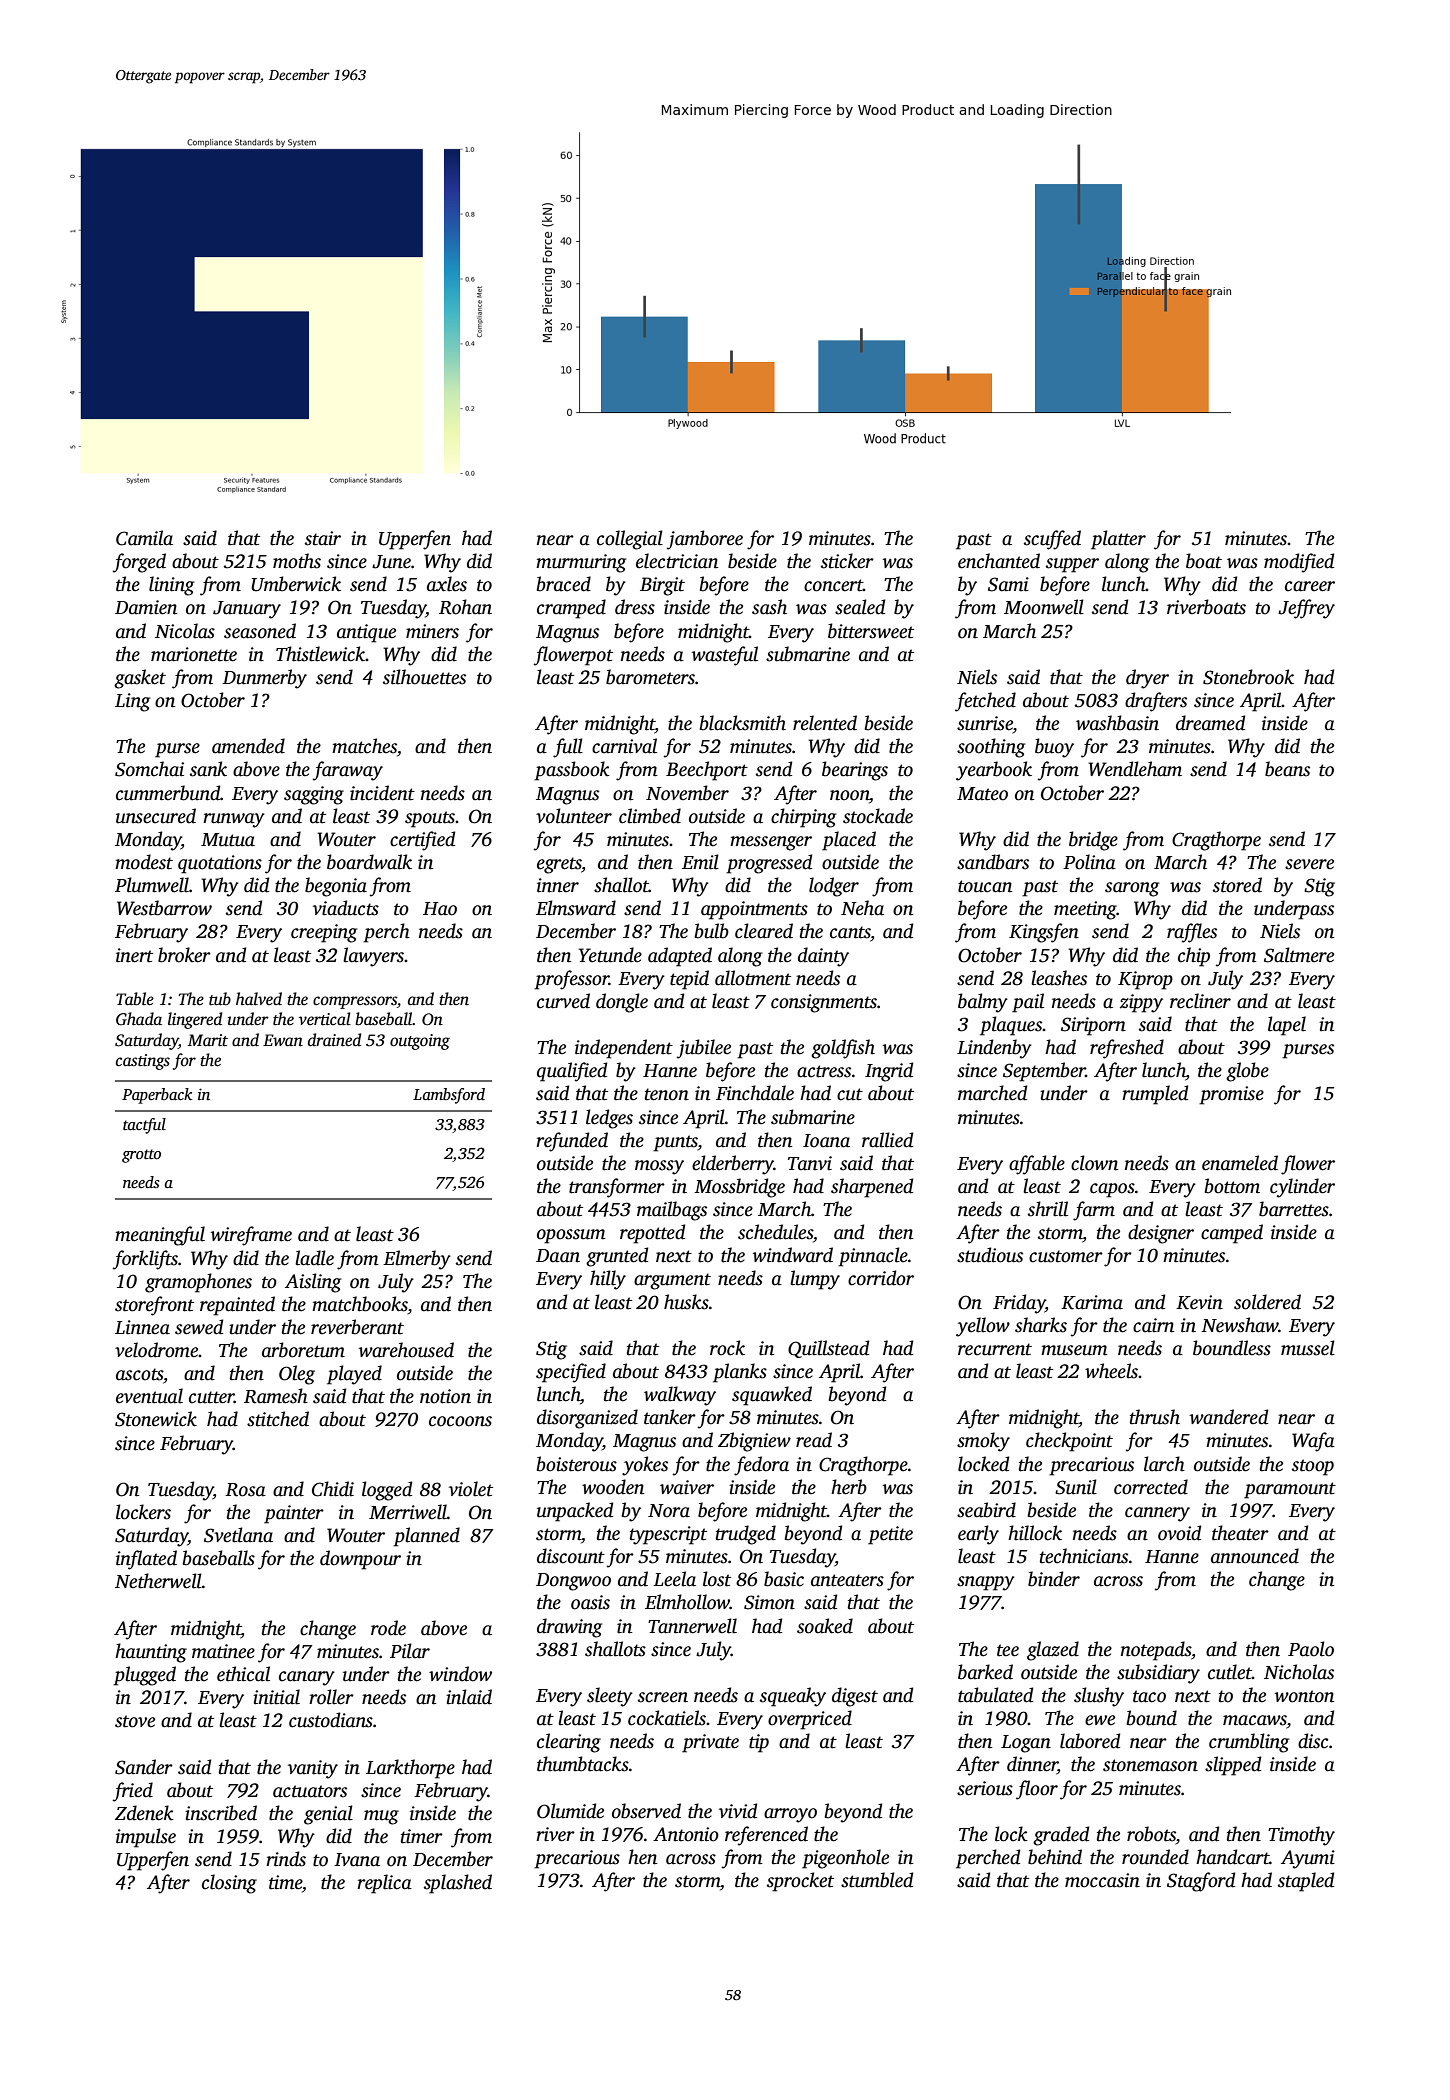 This screenshot has width=1450, height=2100. Describe the element at coordinates (458, 1884) in the screenshot. I see `splashed` at that location.
